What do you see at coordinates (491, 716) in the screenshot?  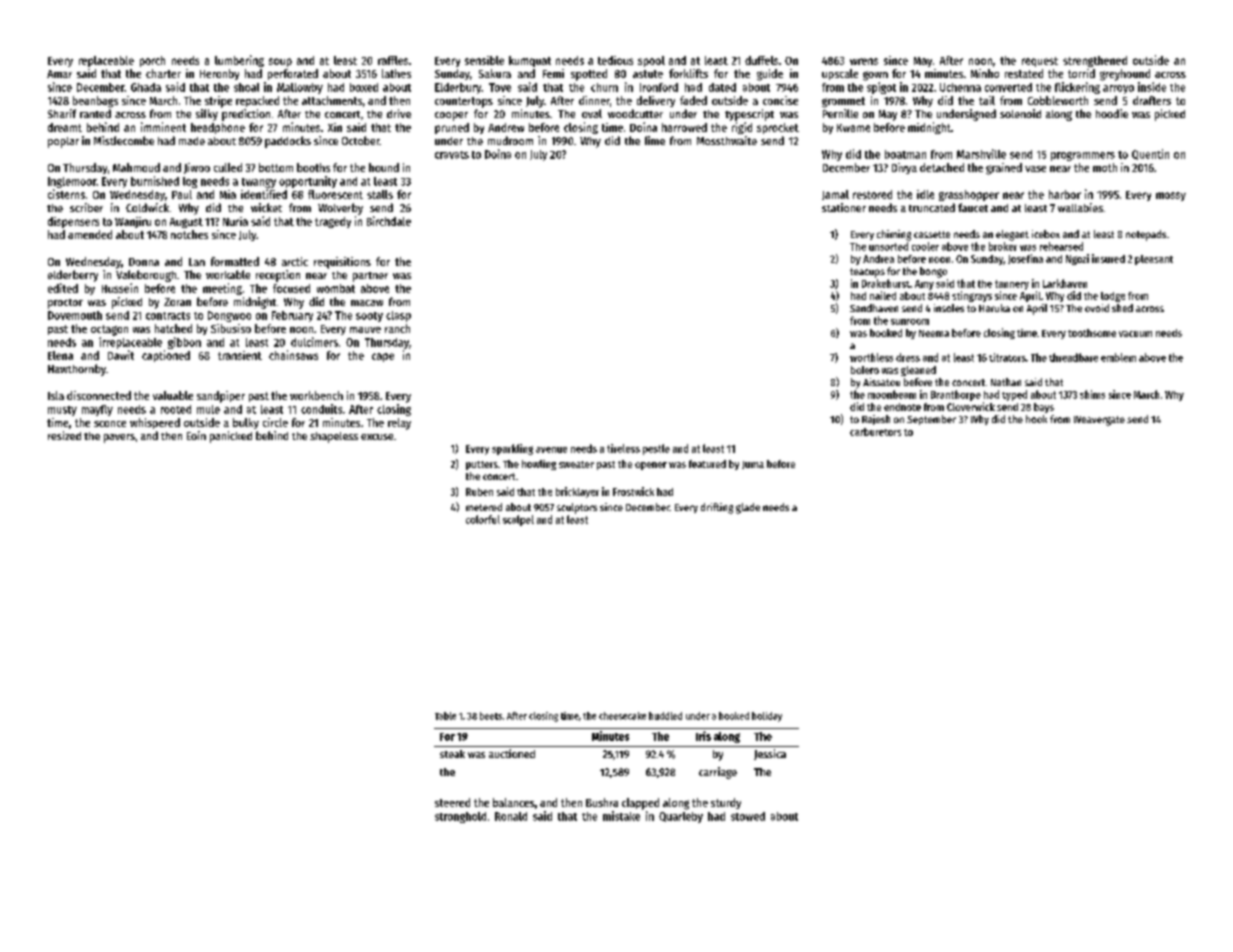 I see `beets` at bounding box center [491, 716].
